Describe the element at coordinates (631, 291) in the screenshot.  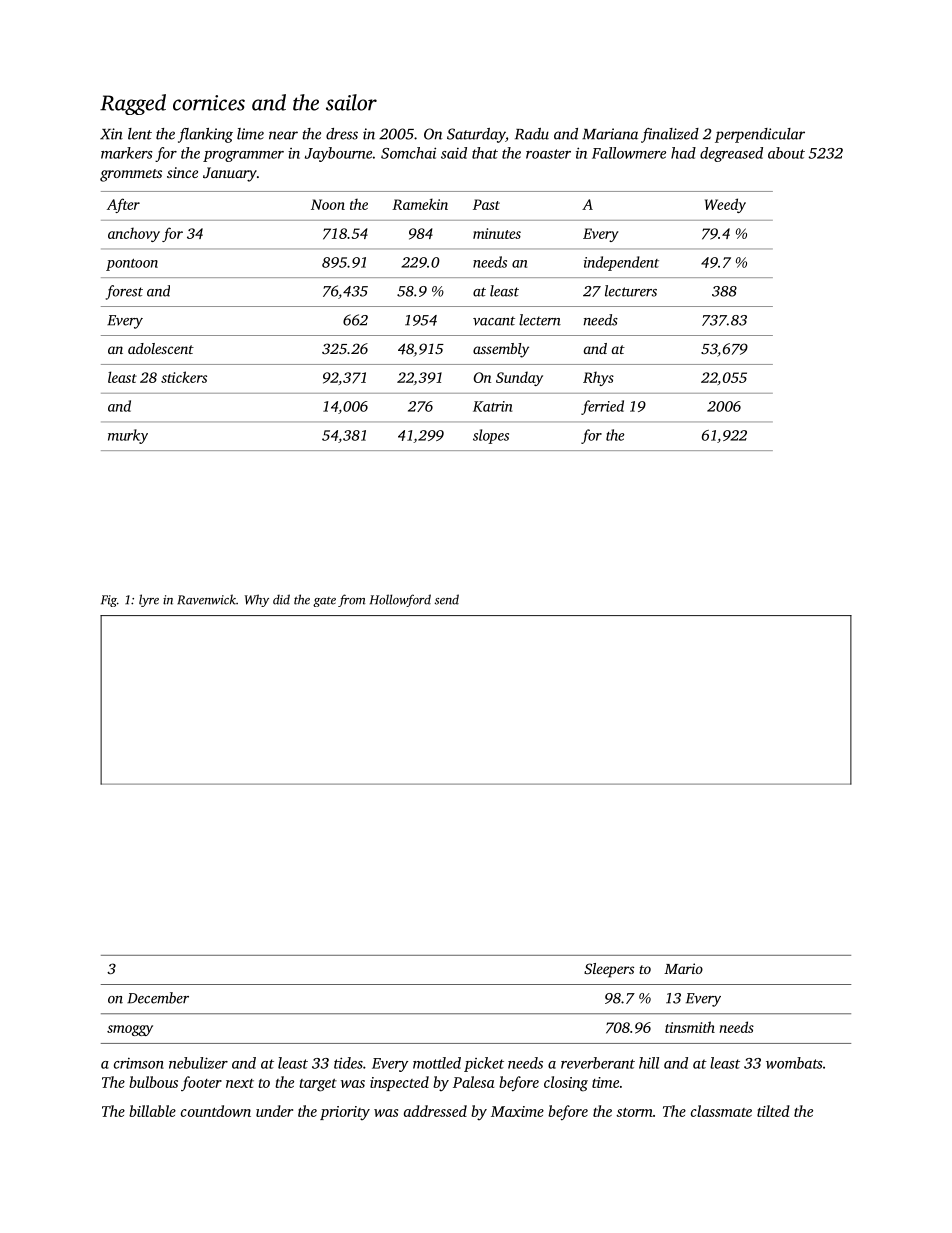
I see `lecturers` at that location.
